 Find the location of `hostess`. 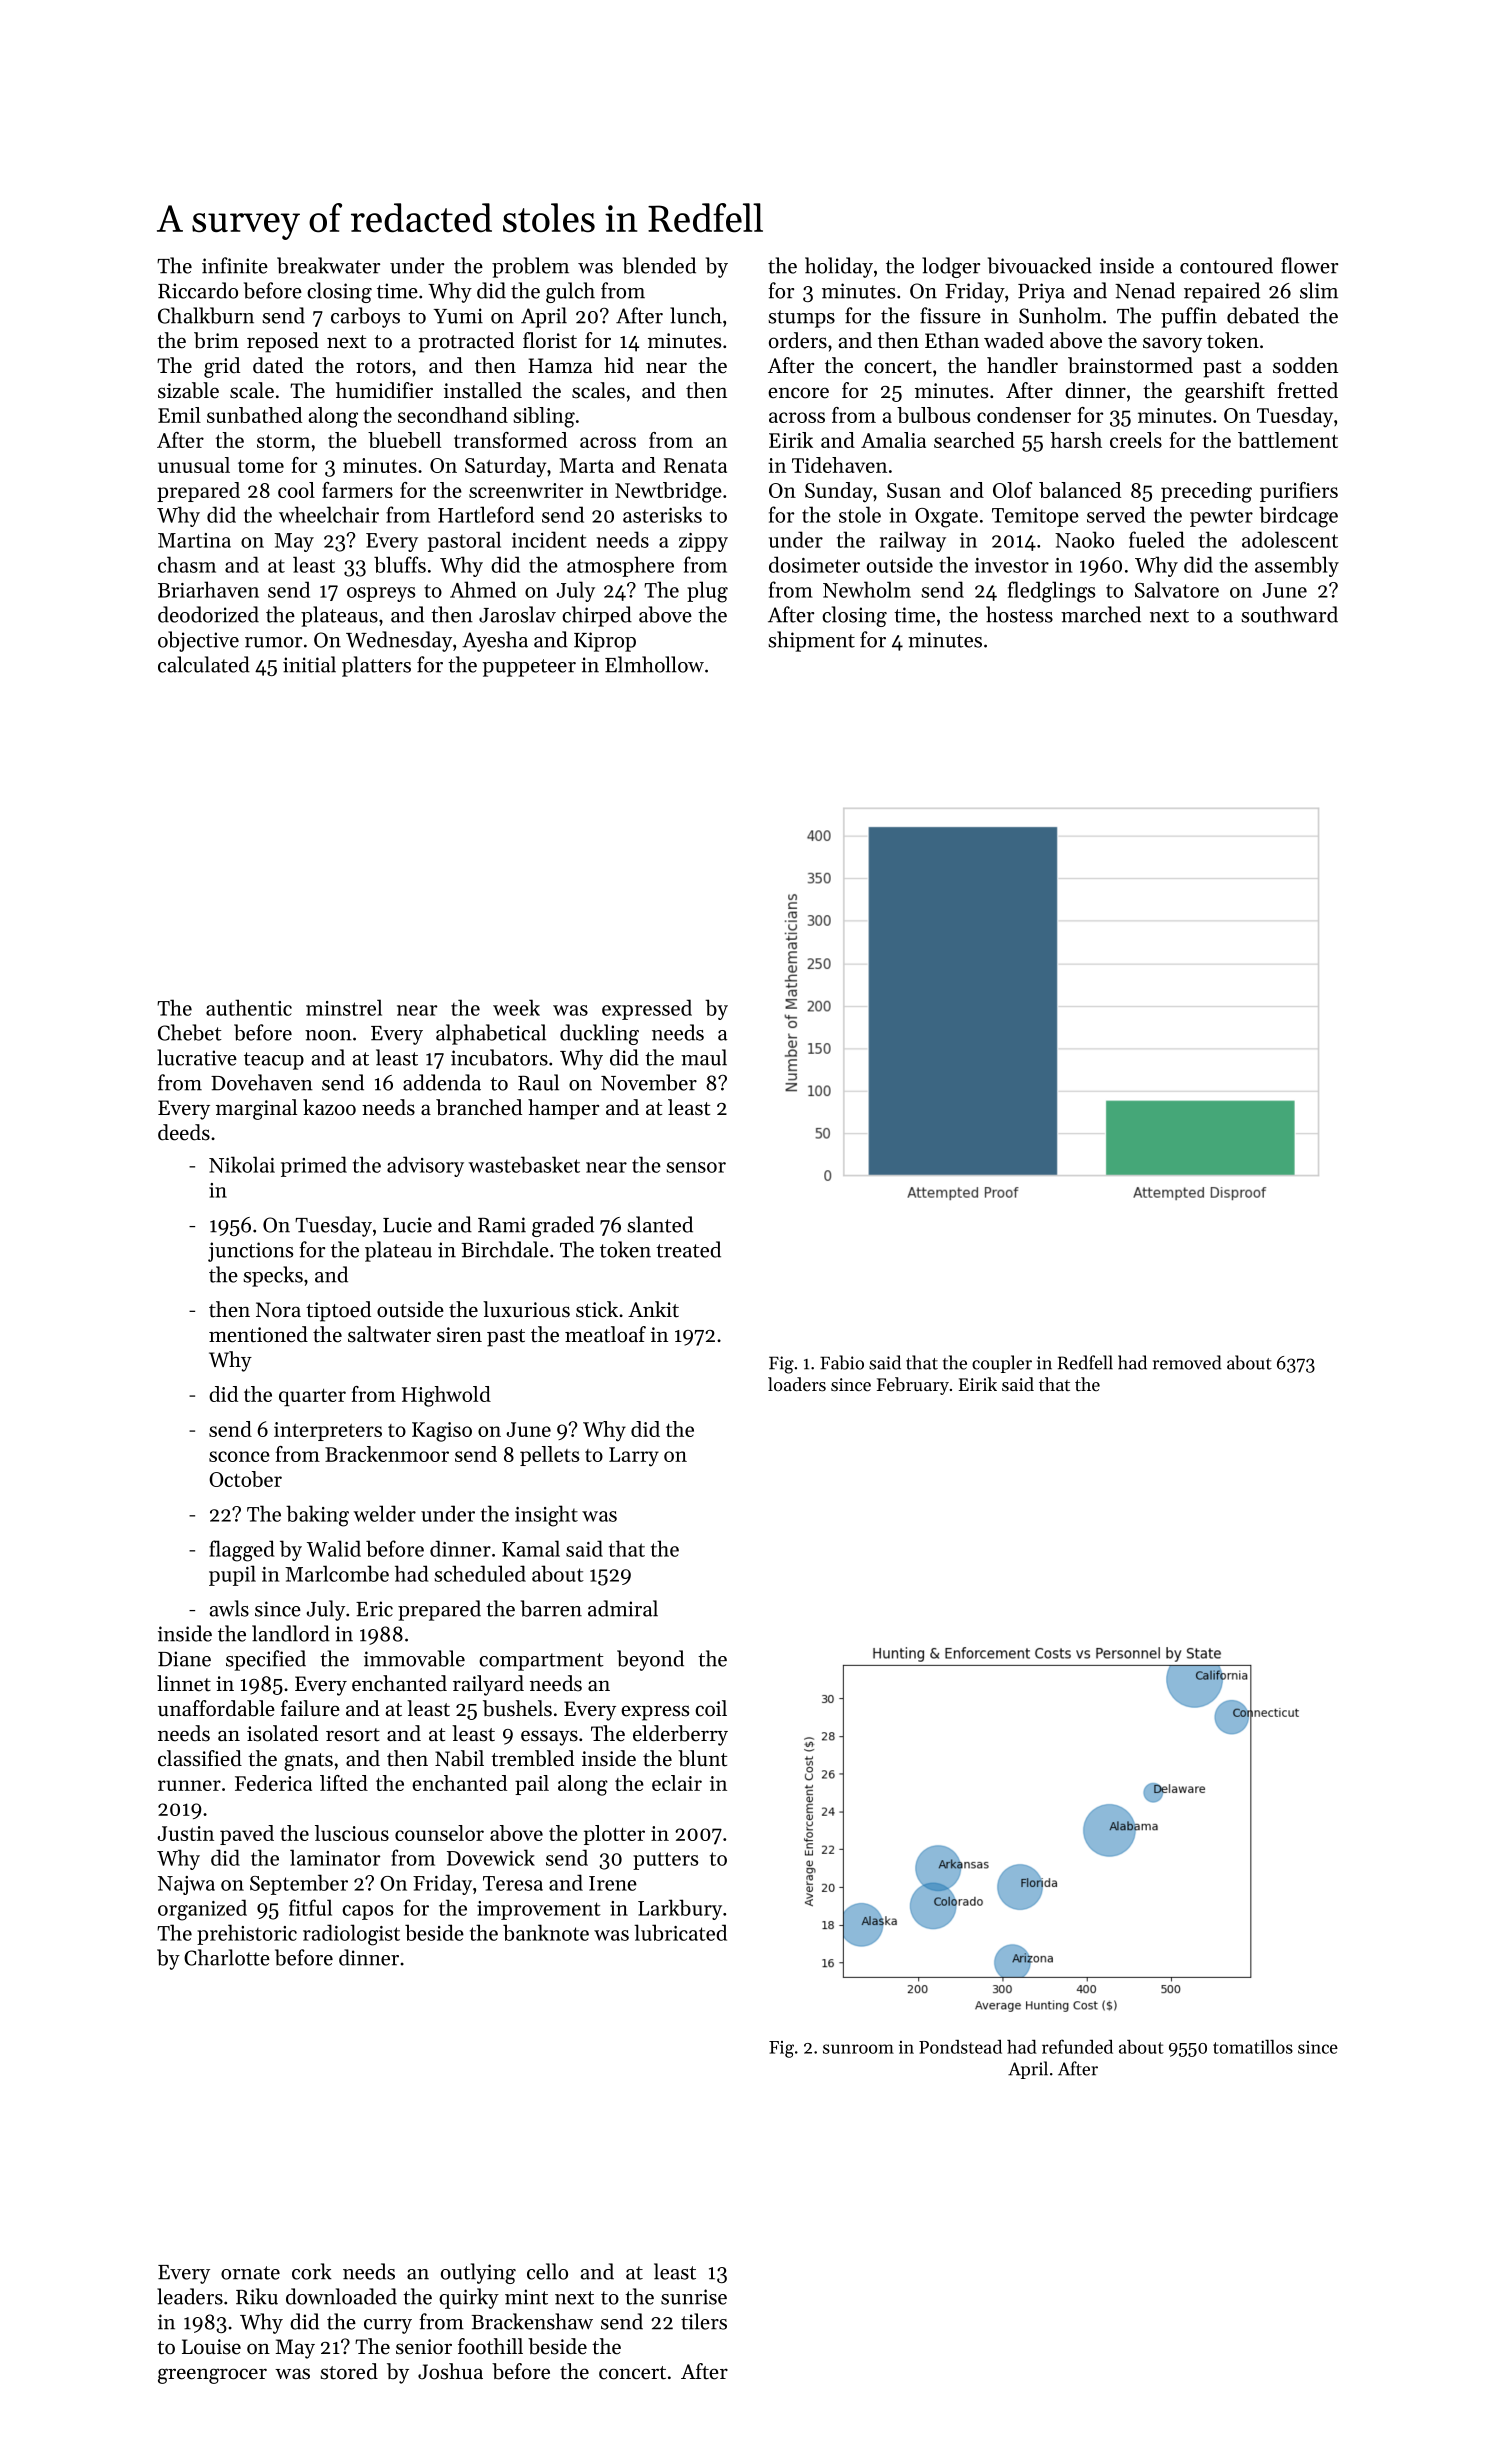

hostess is located at coordinates (1019, 614).
